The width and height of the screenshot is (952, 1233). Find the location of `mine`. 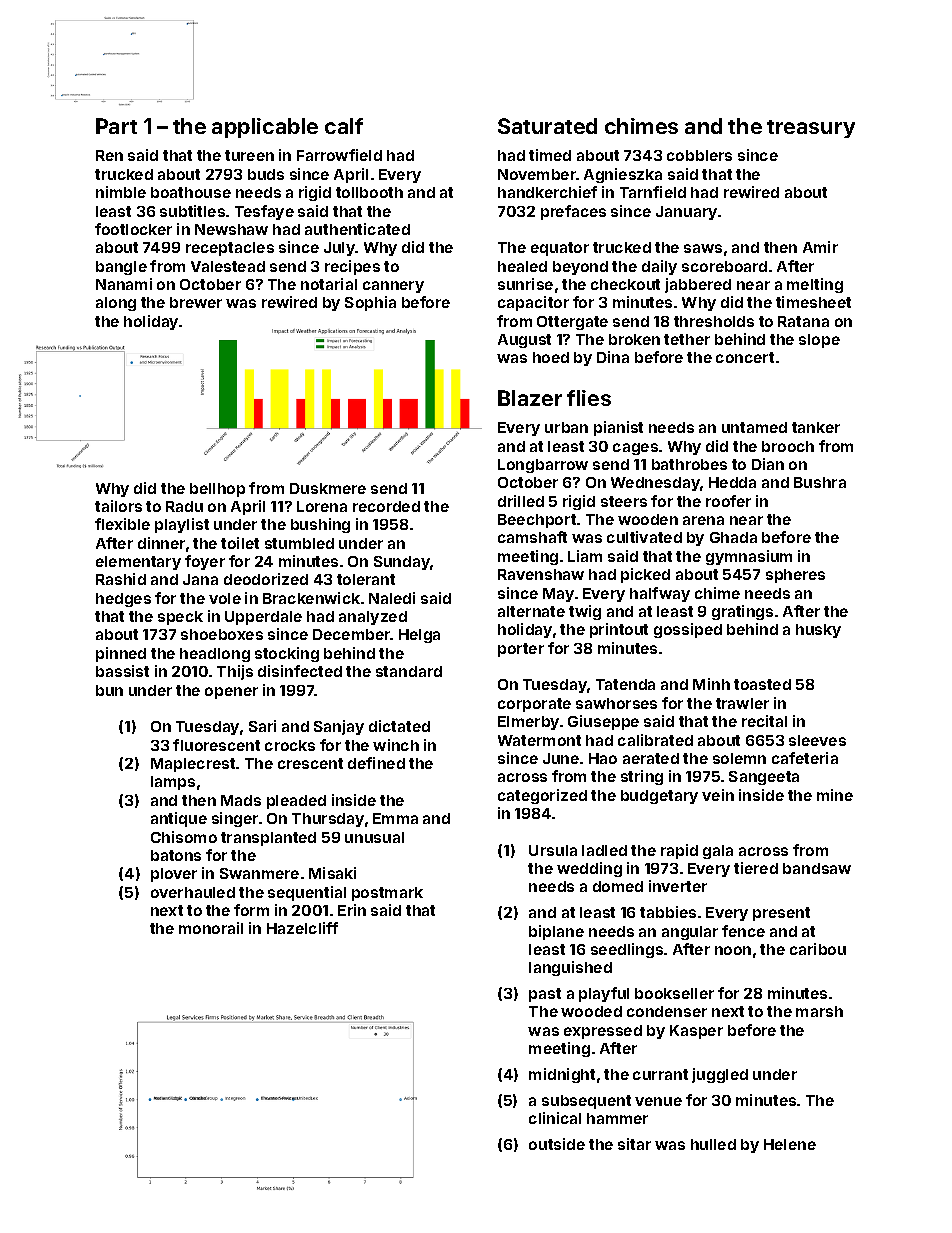

mine is located at coordinates (835, 795).
